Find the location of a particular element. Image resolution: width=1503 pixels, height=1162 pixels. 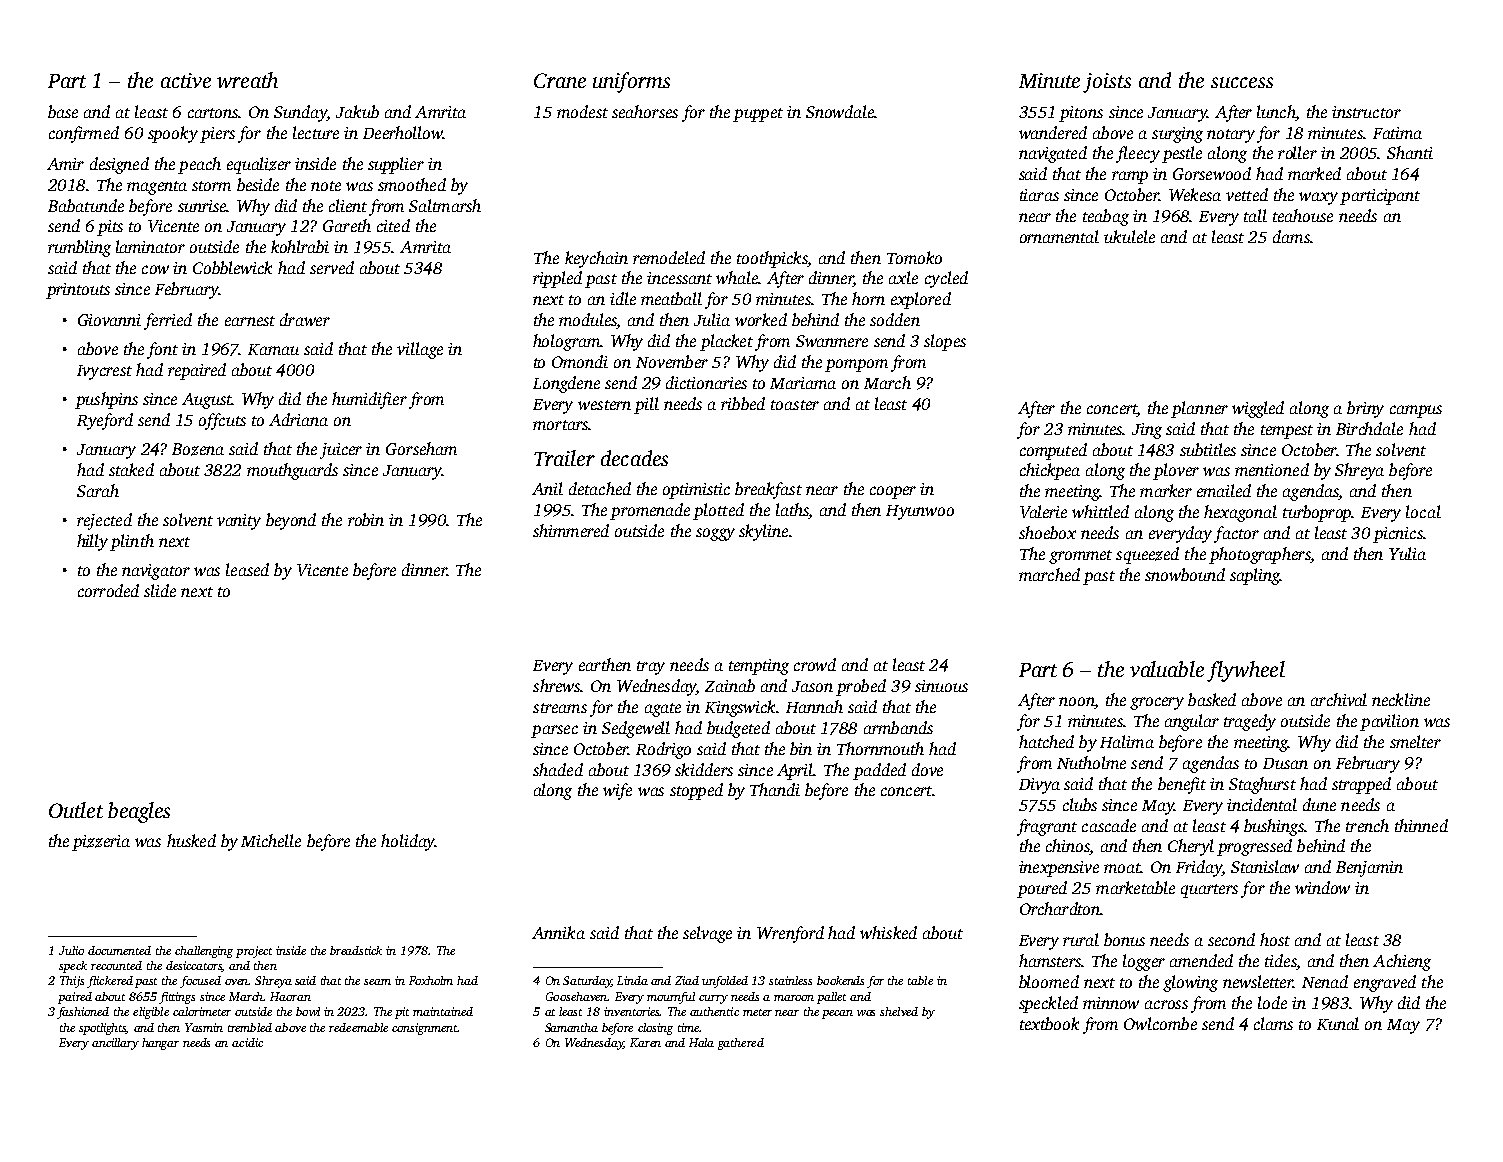

fashioned is located at coordinates (83, 1013).
